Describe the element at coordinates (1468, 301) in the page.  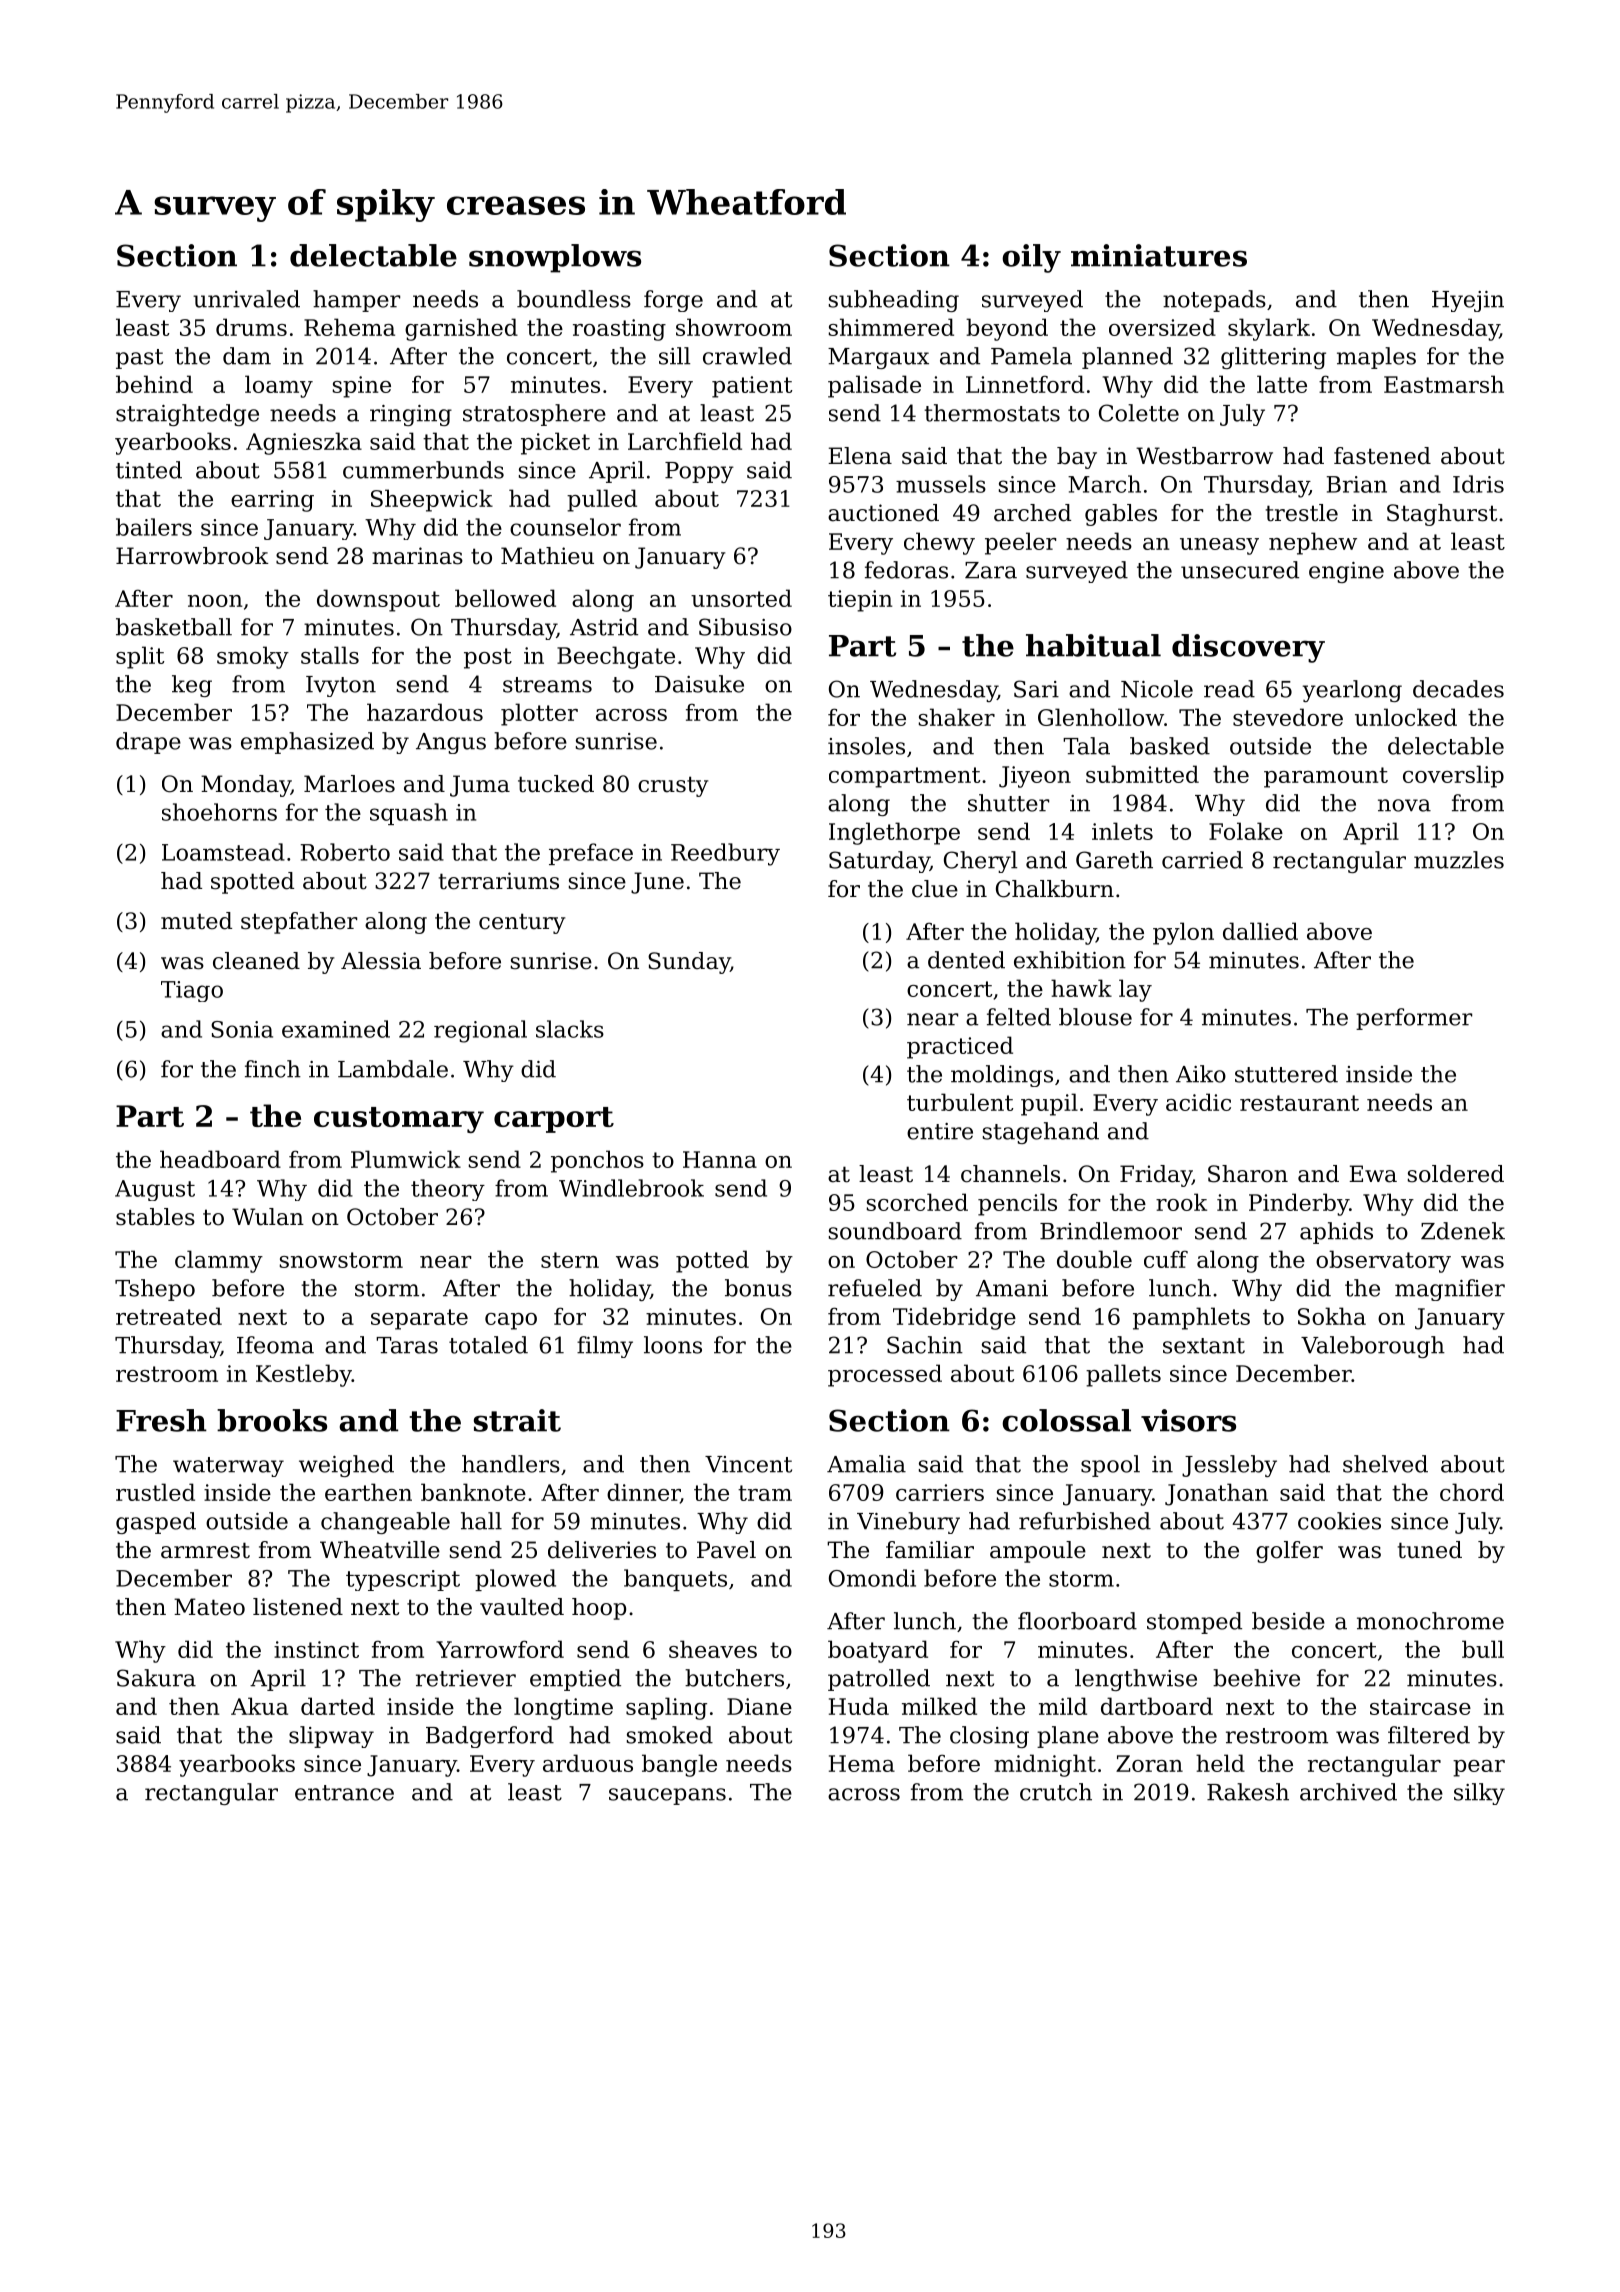
I see `Hyejin` at that location.
